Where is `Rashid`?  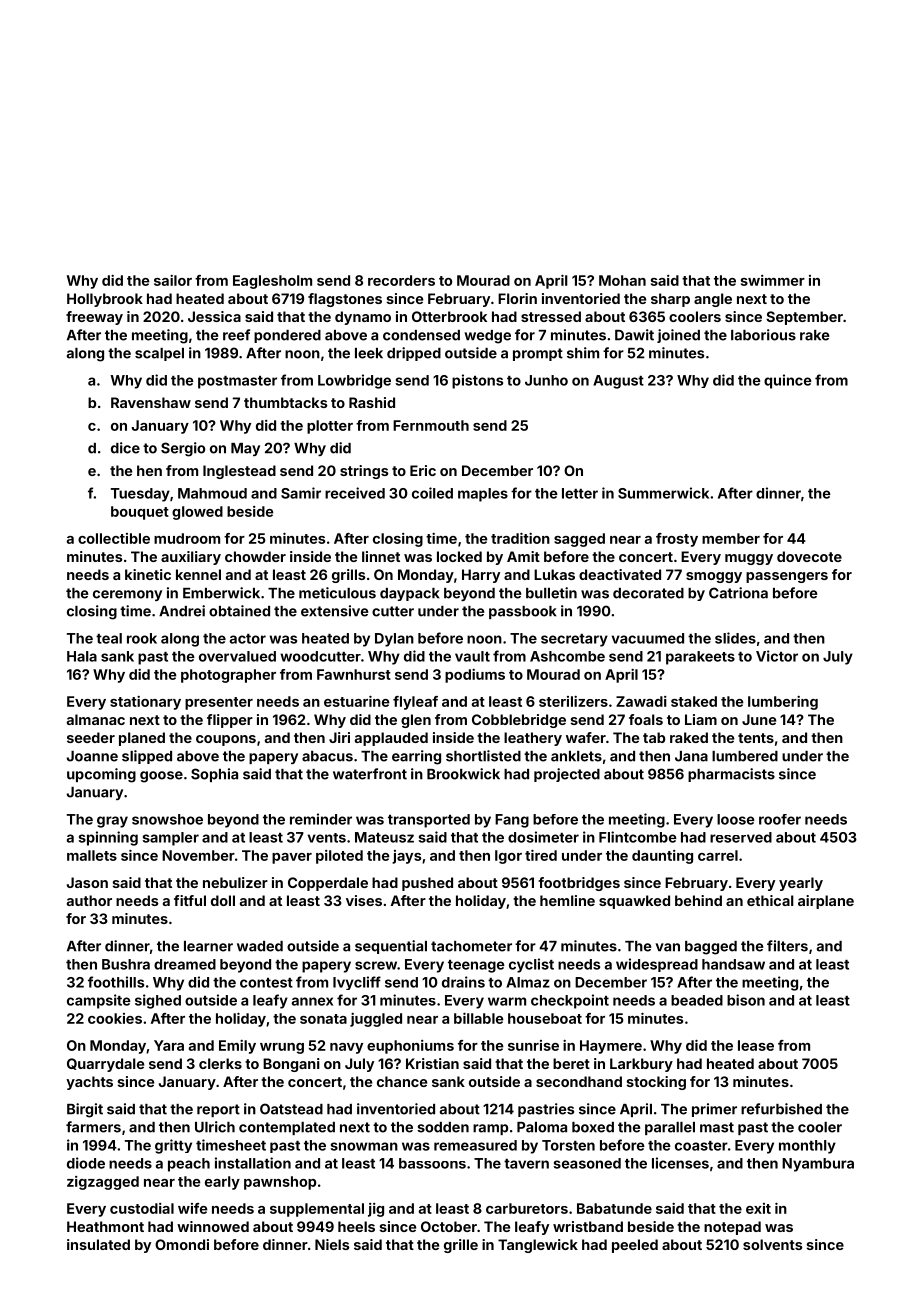 Rashid is located at coordinates (372, 402).
